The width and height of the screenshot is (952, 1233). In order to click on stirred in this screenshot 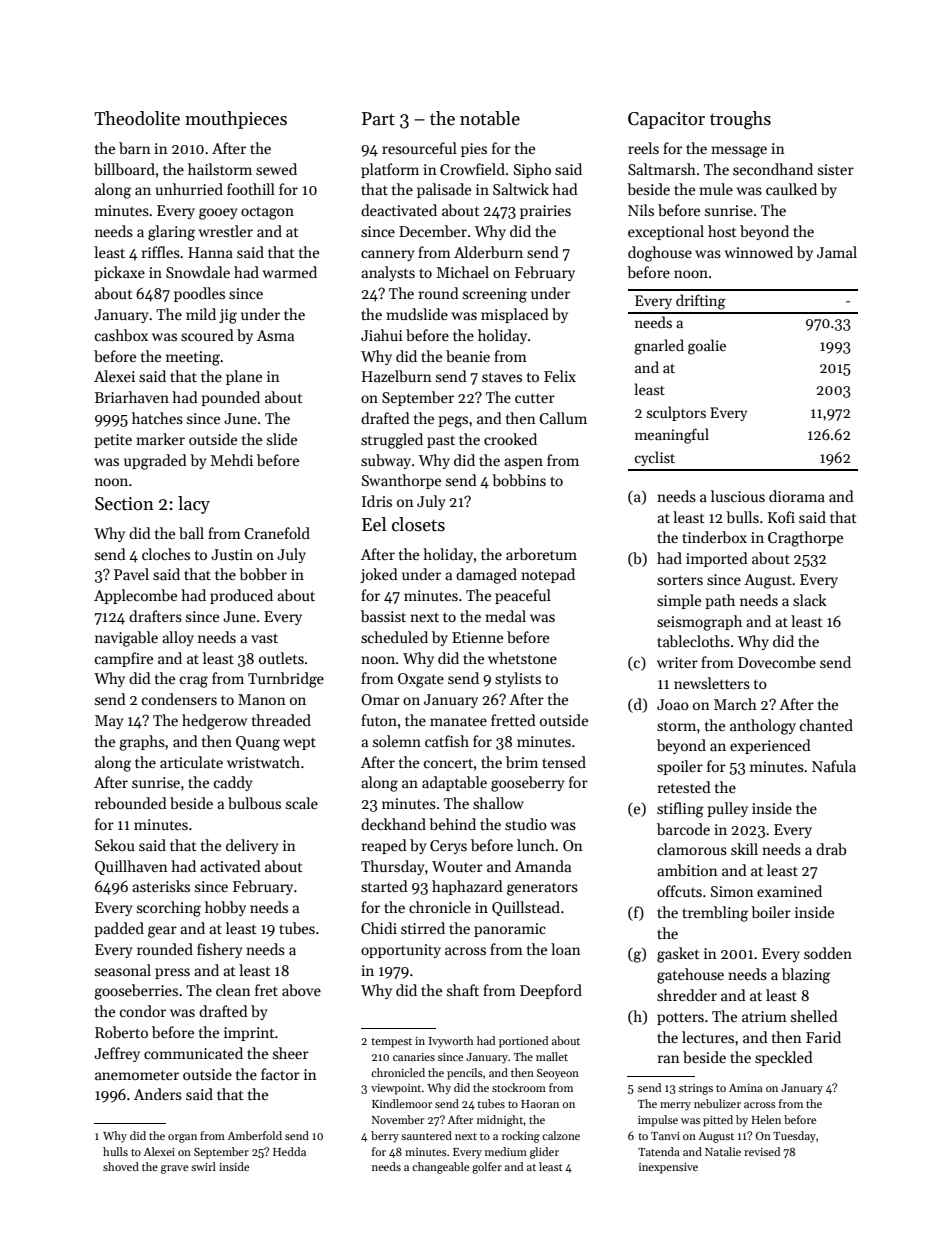, I will do `click(423, 928)`.
